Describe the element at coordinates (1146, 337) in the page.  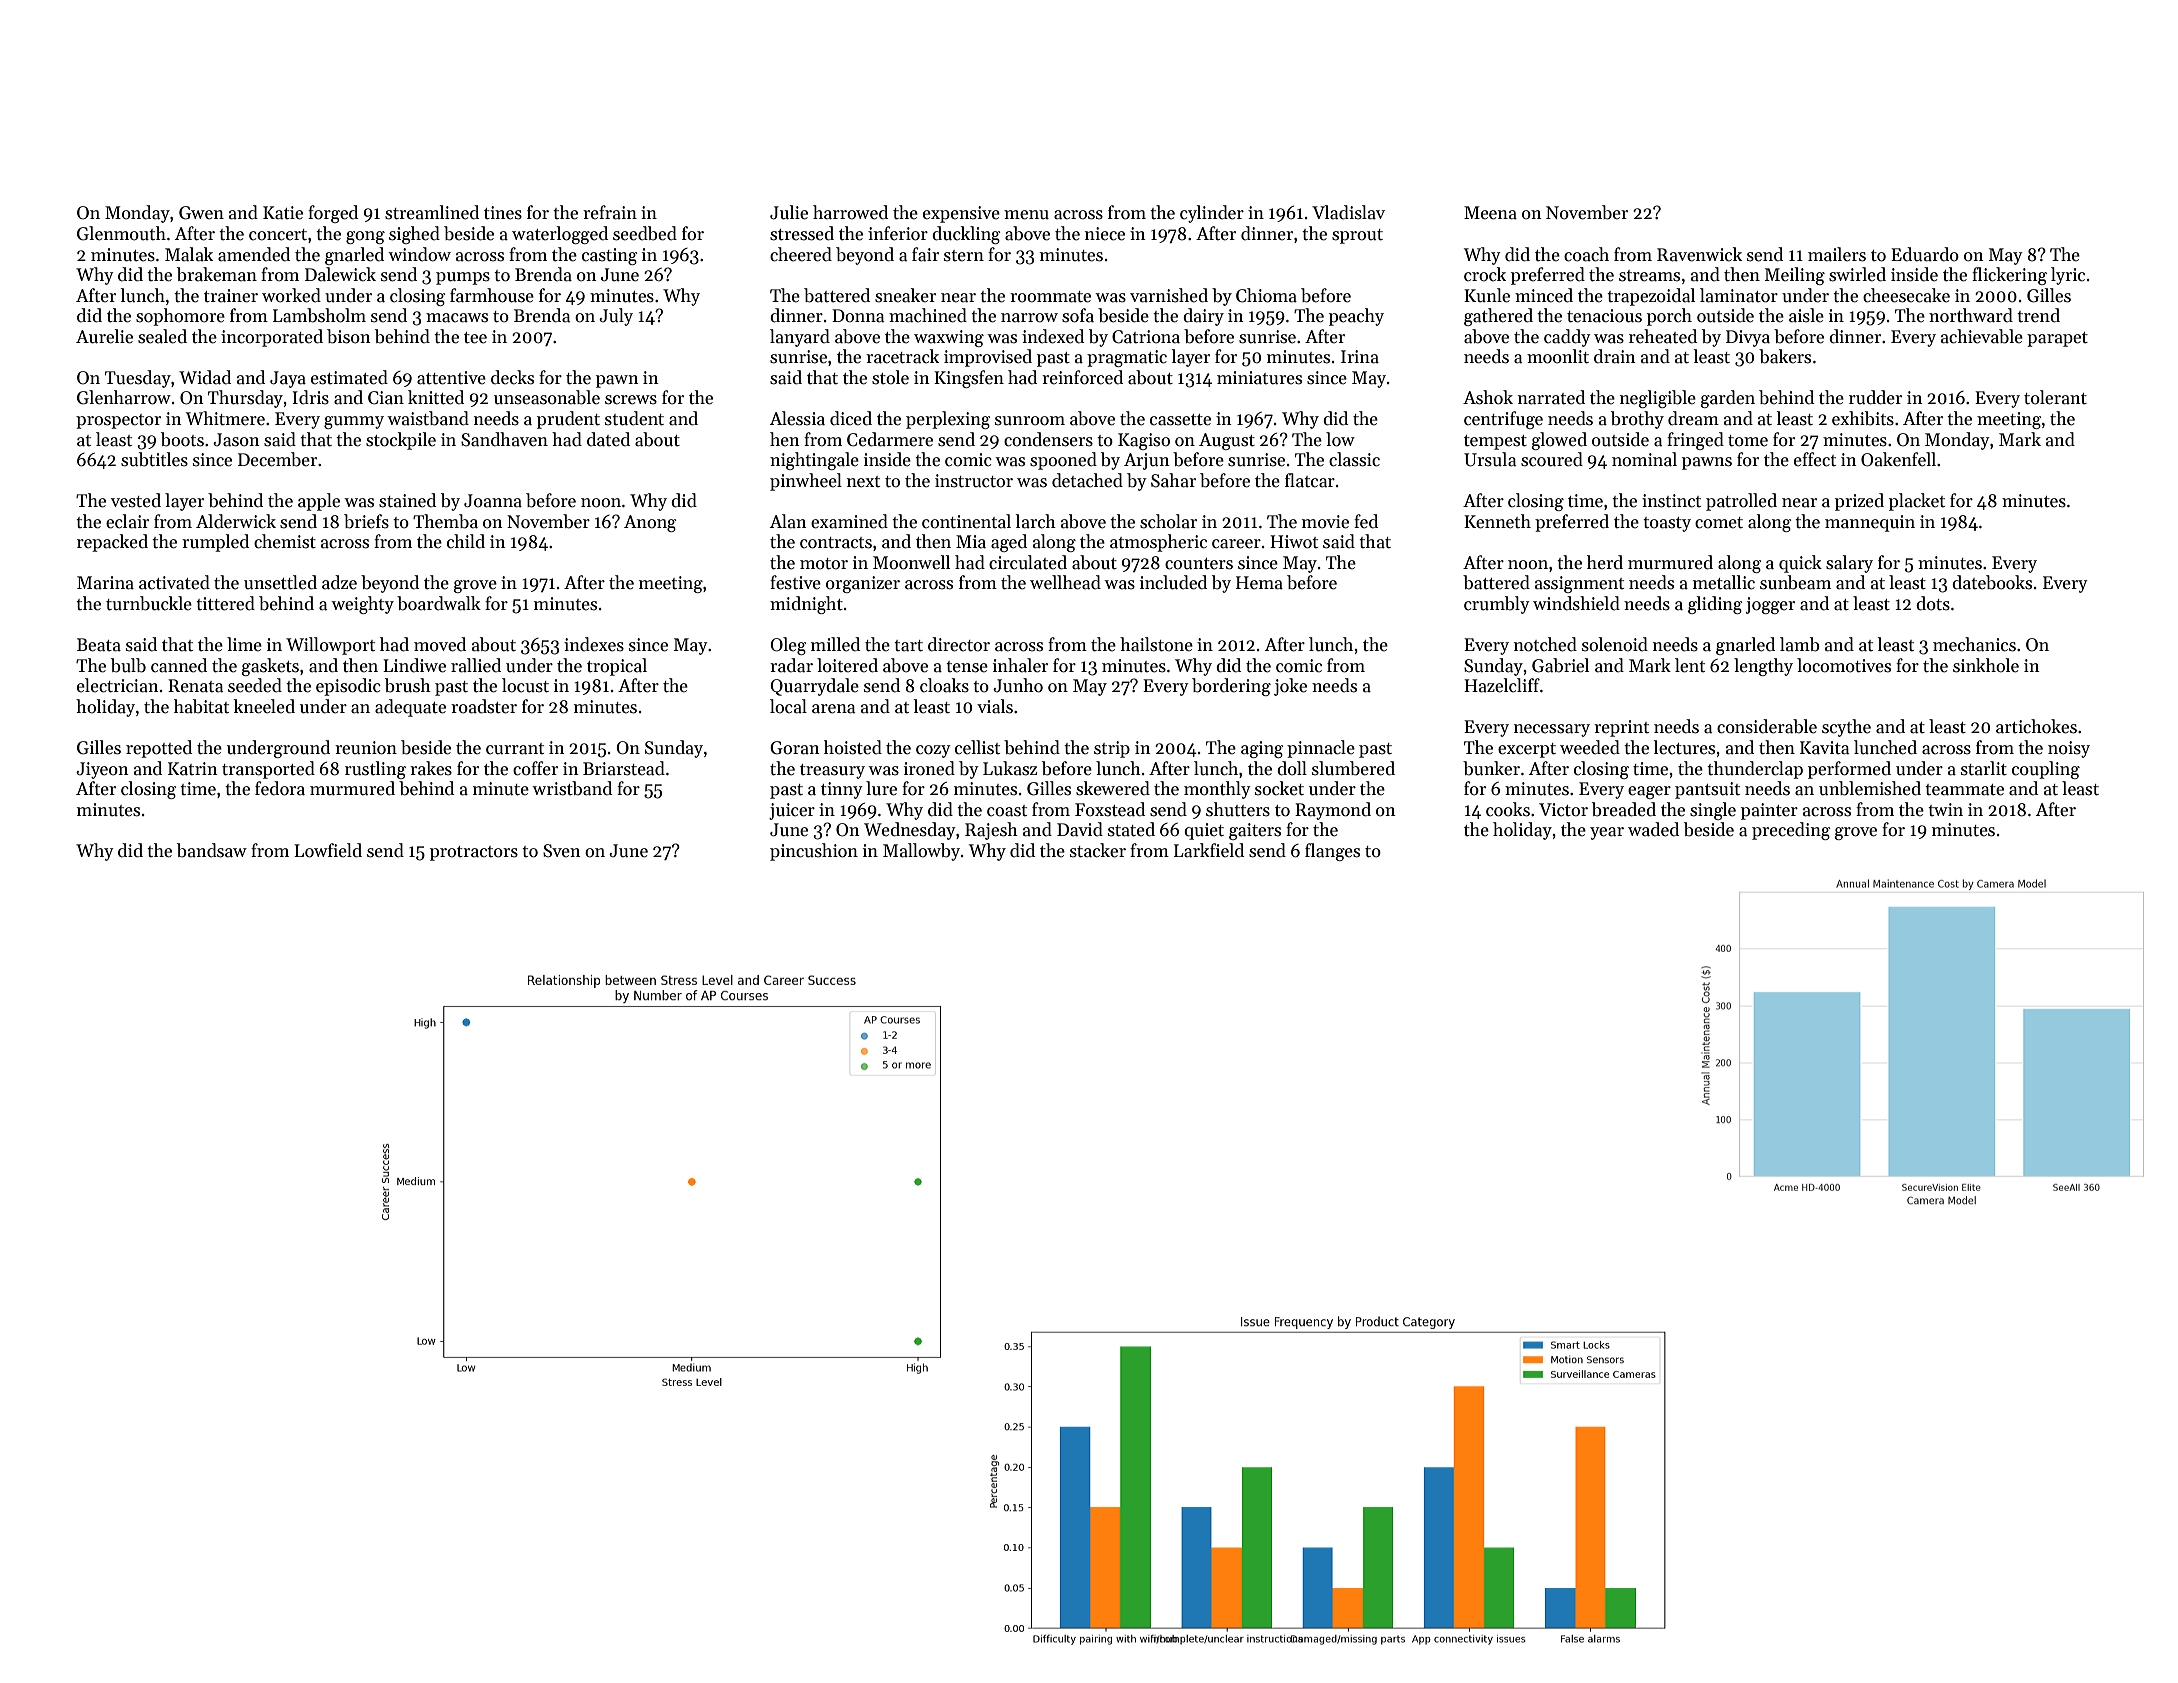
I see `Catriona` at that location.
